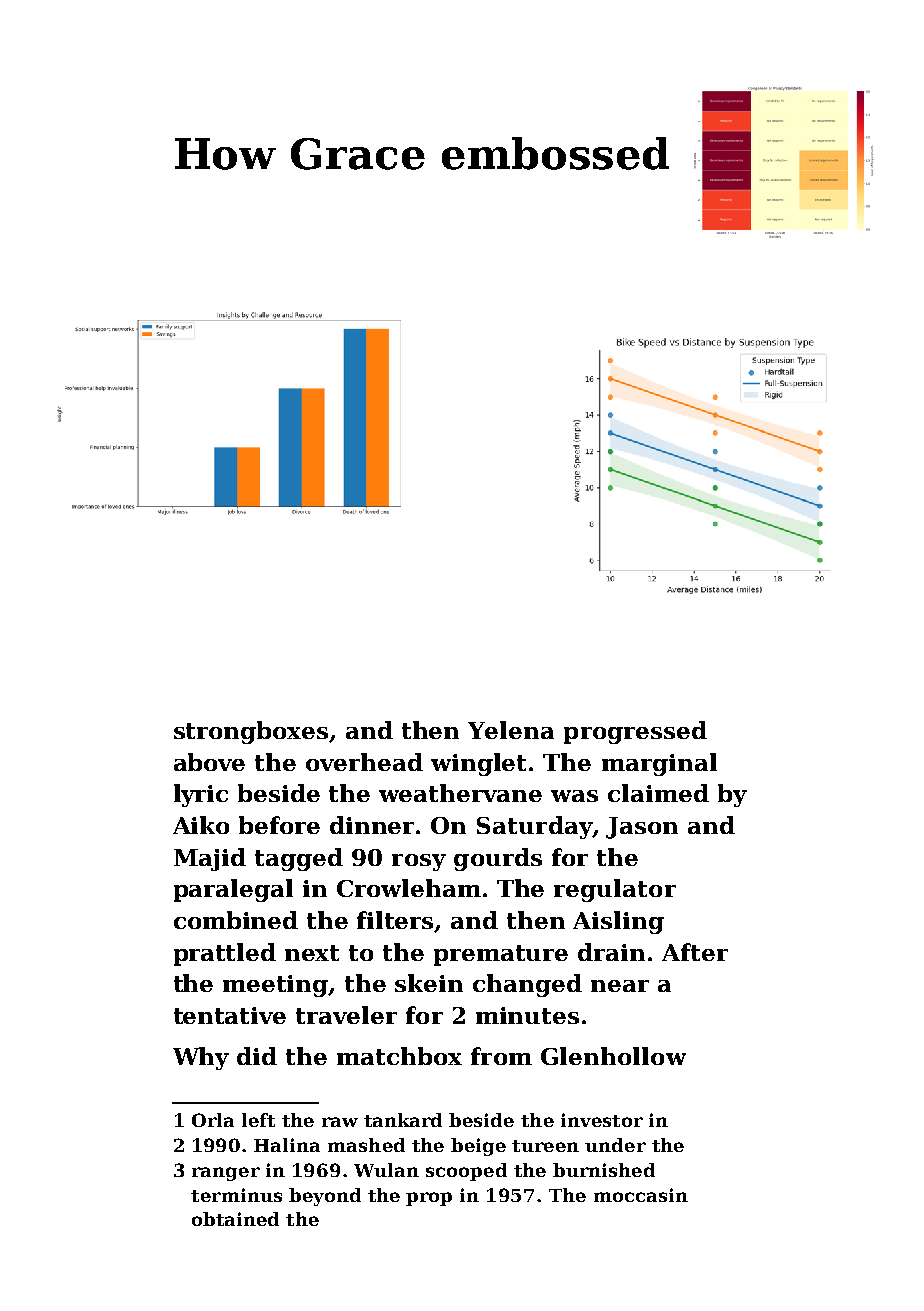 The width and height of the screenshot is (924, 1311). Describe the element at coordinates (251, 732) in the screenshot. I see `strongboxes` at that location.
